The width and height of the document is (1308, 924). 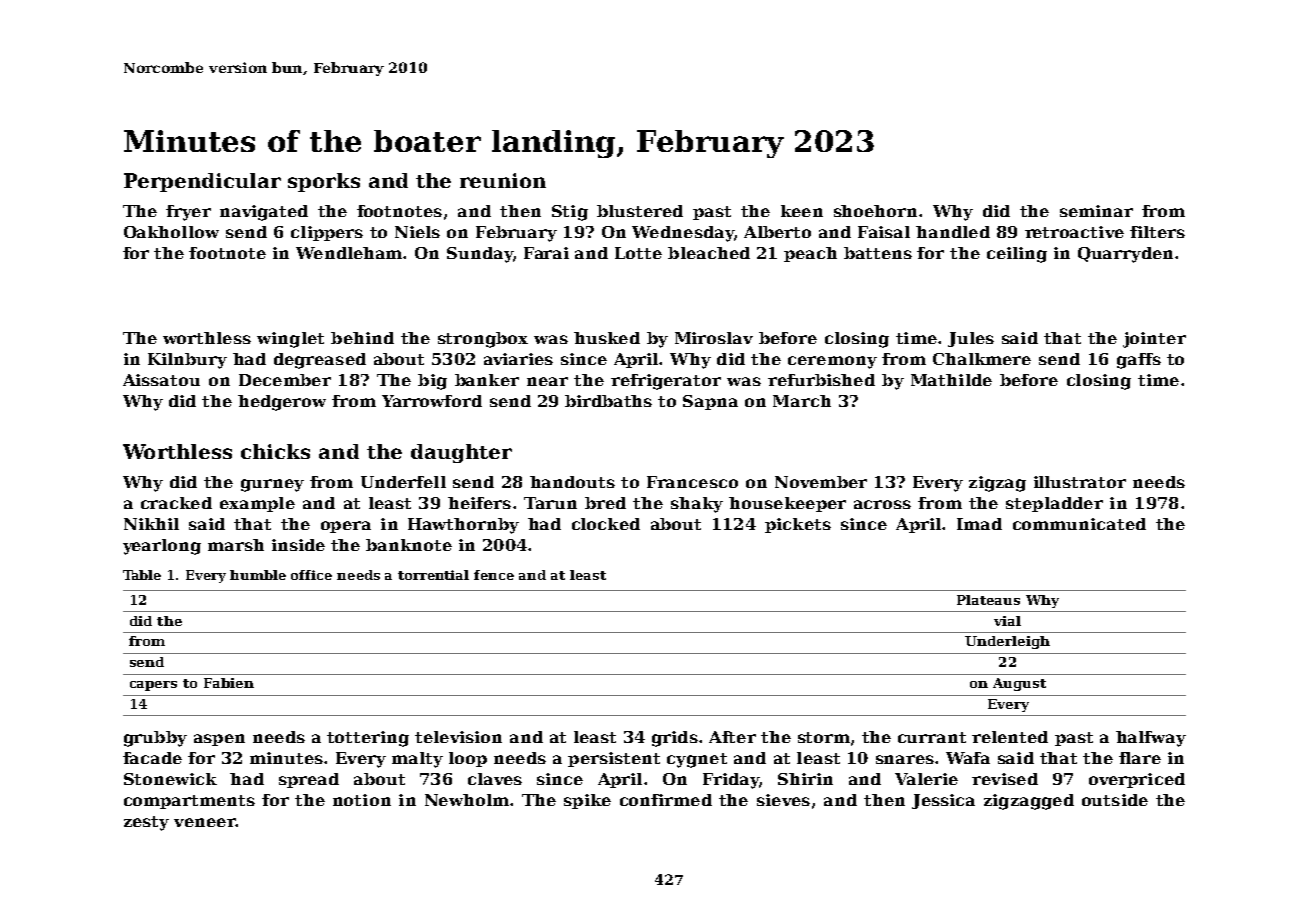 I want to click on Farai, so click(x=546, y=253).
